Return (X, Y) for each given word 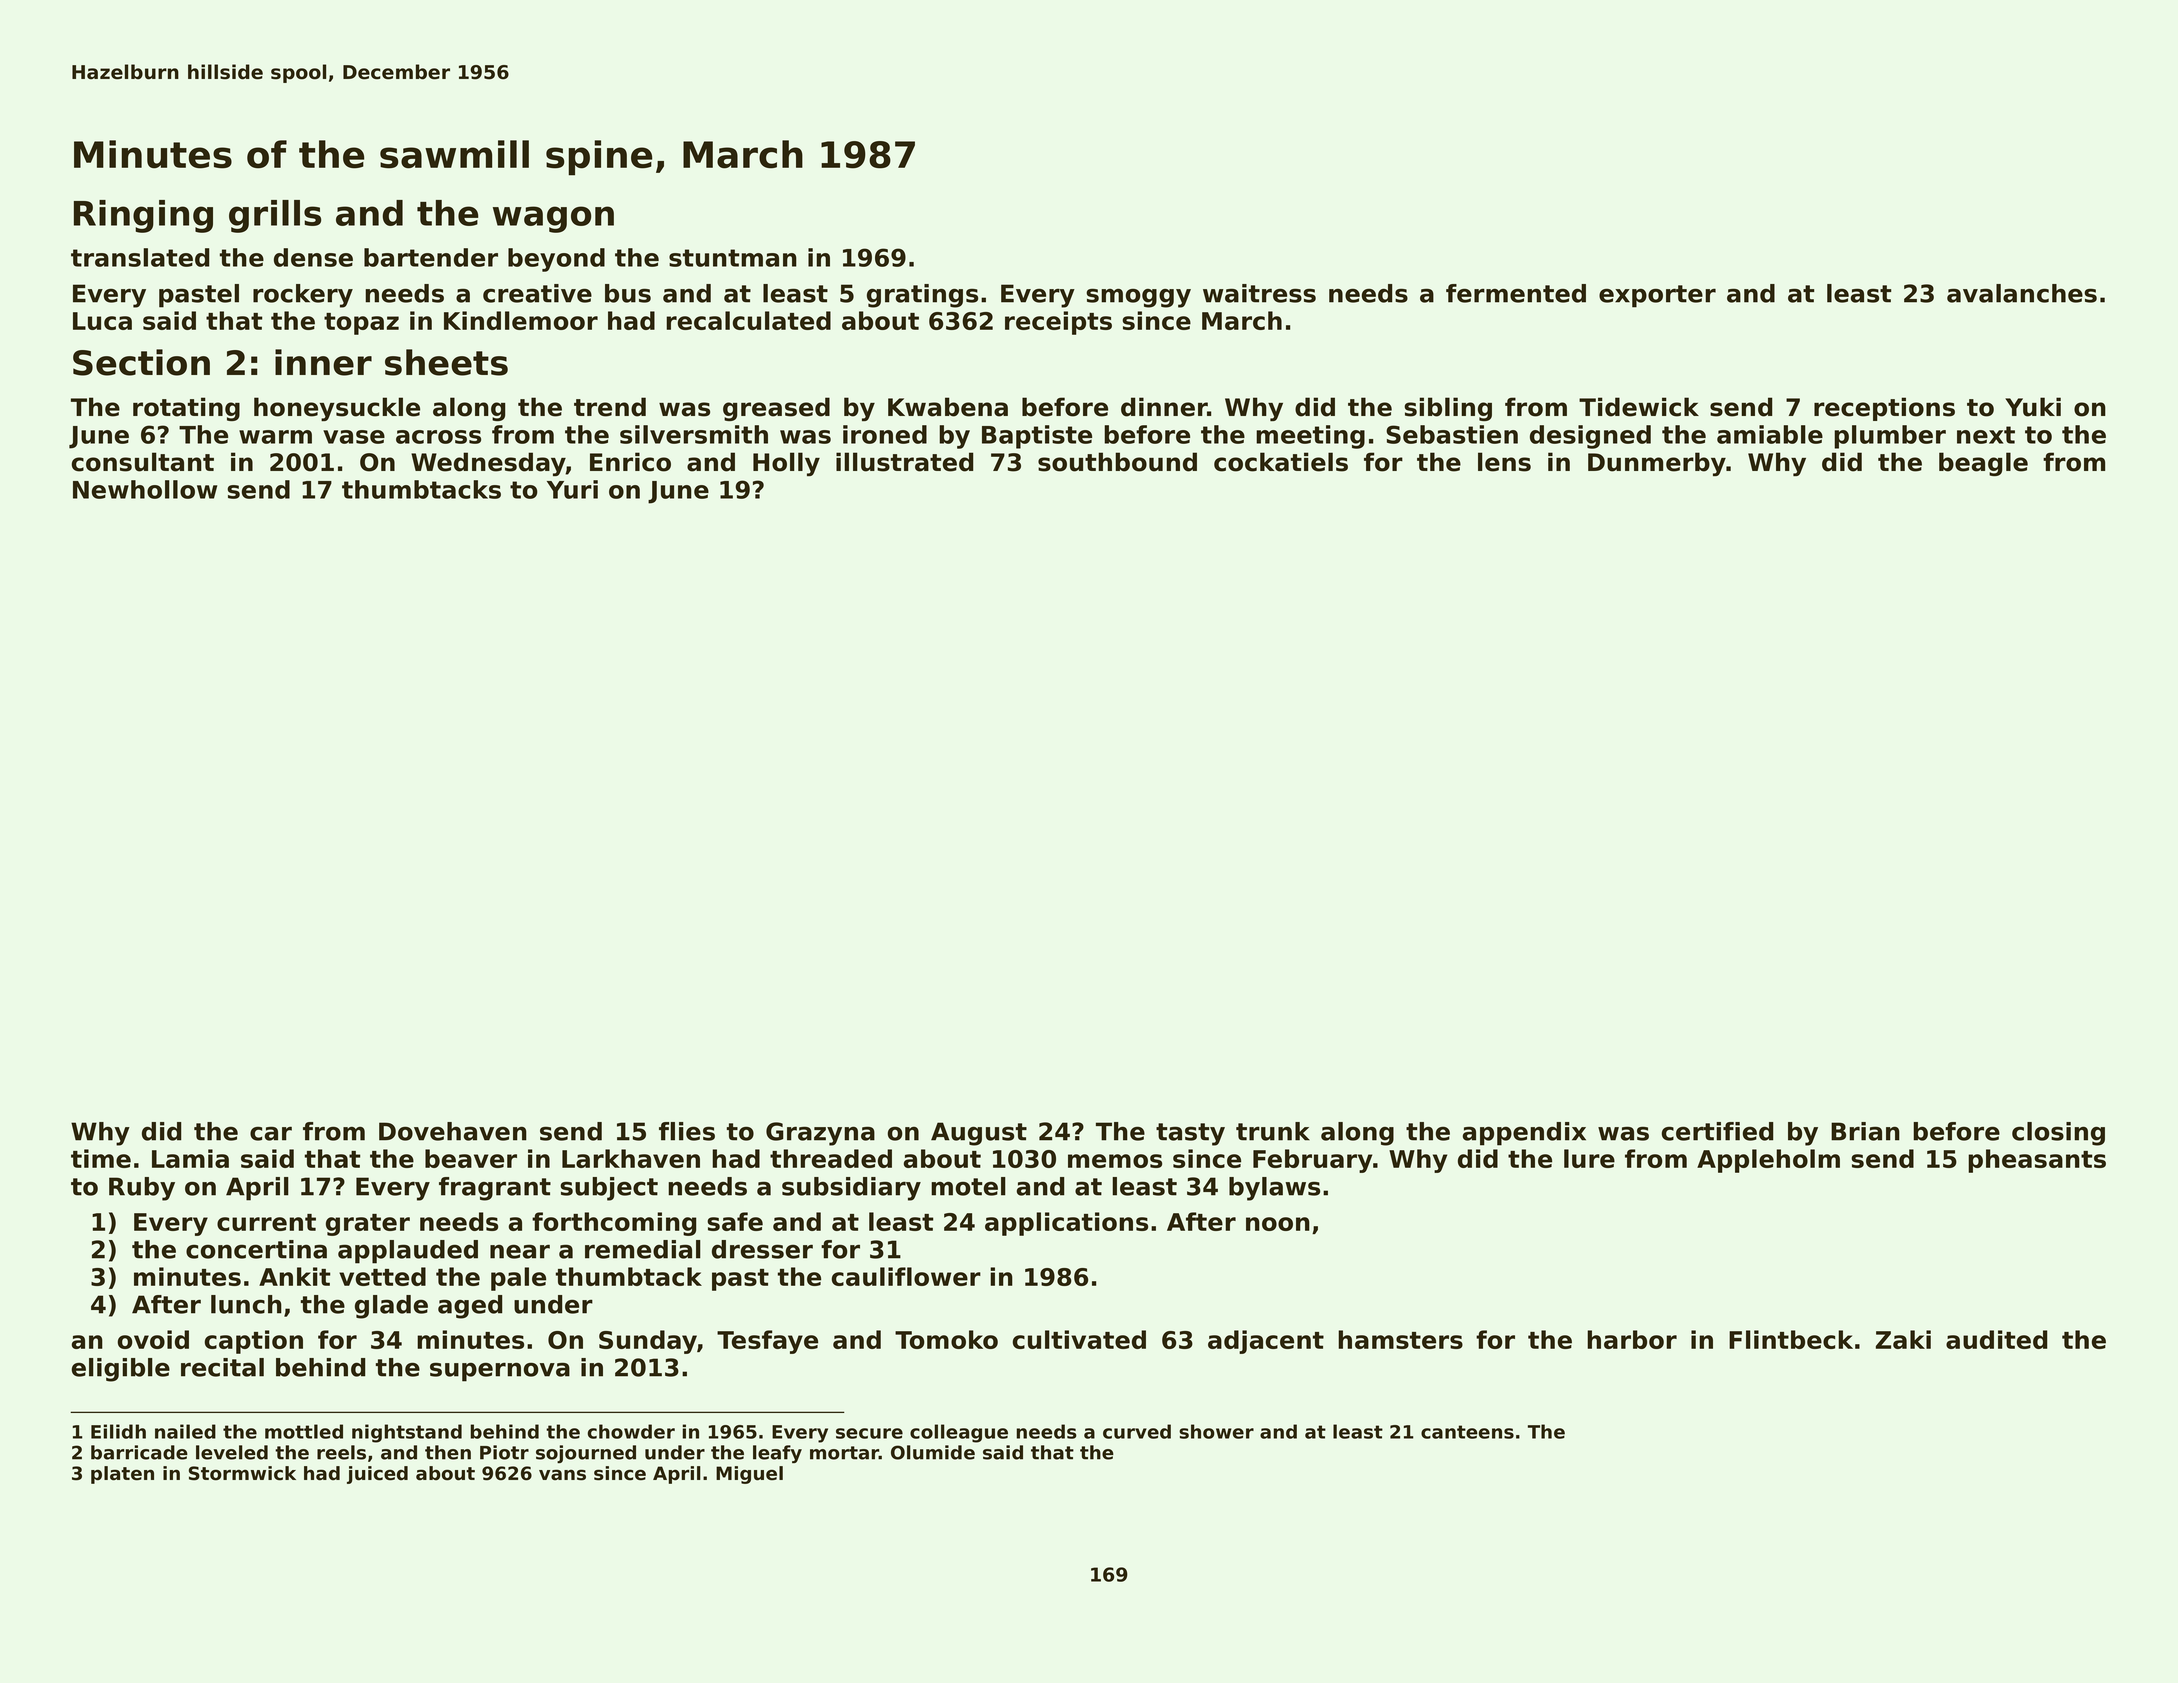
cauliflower (906, 1276)
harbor (1632, 1339)
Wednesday (488, 464)
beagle (1983, 464)
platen (122, 1475)
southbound (1117, 462)
